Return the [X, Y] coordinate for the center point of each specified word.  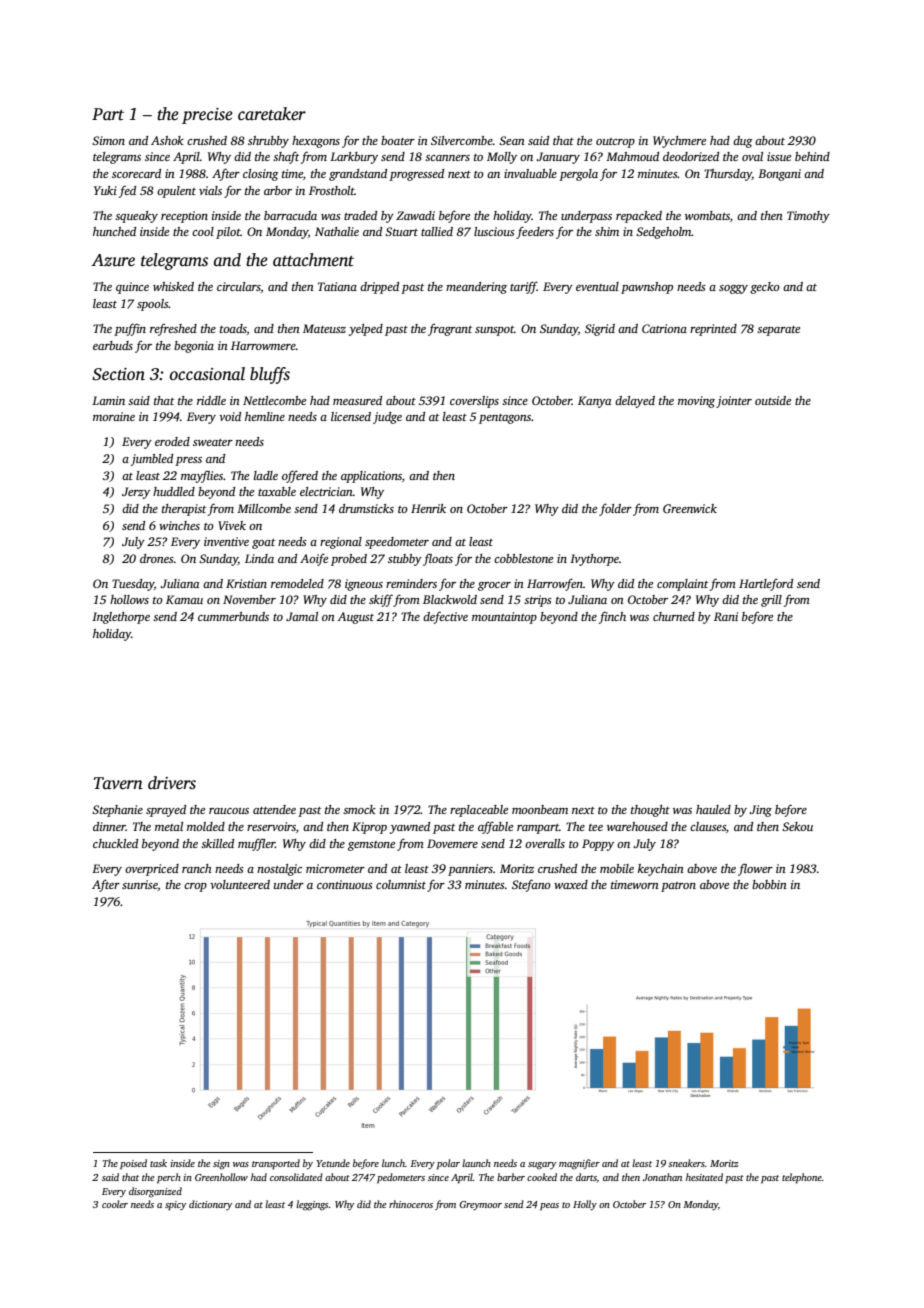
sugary [542, 1166]
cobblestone [523, 558]
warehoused [637, 826]
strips [538, 601]
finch [612, 617]
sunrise [140, 884]
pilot [228, 233]
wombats [707, 215]
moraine [114, 416]
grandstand [358, 175]
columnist [401, 884]
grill [771, 601]
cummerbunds [233, 616]
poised [133, 1164]
